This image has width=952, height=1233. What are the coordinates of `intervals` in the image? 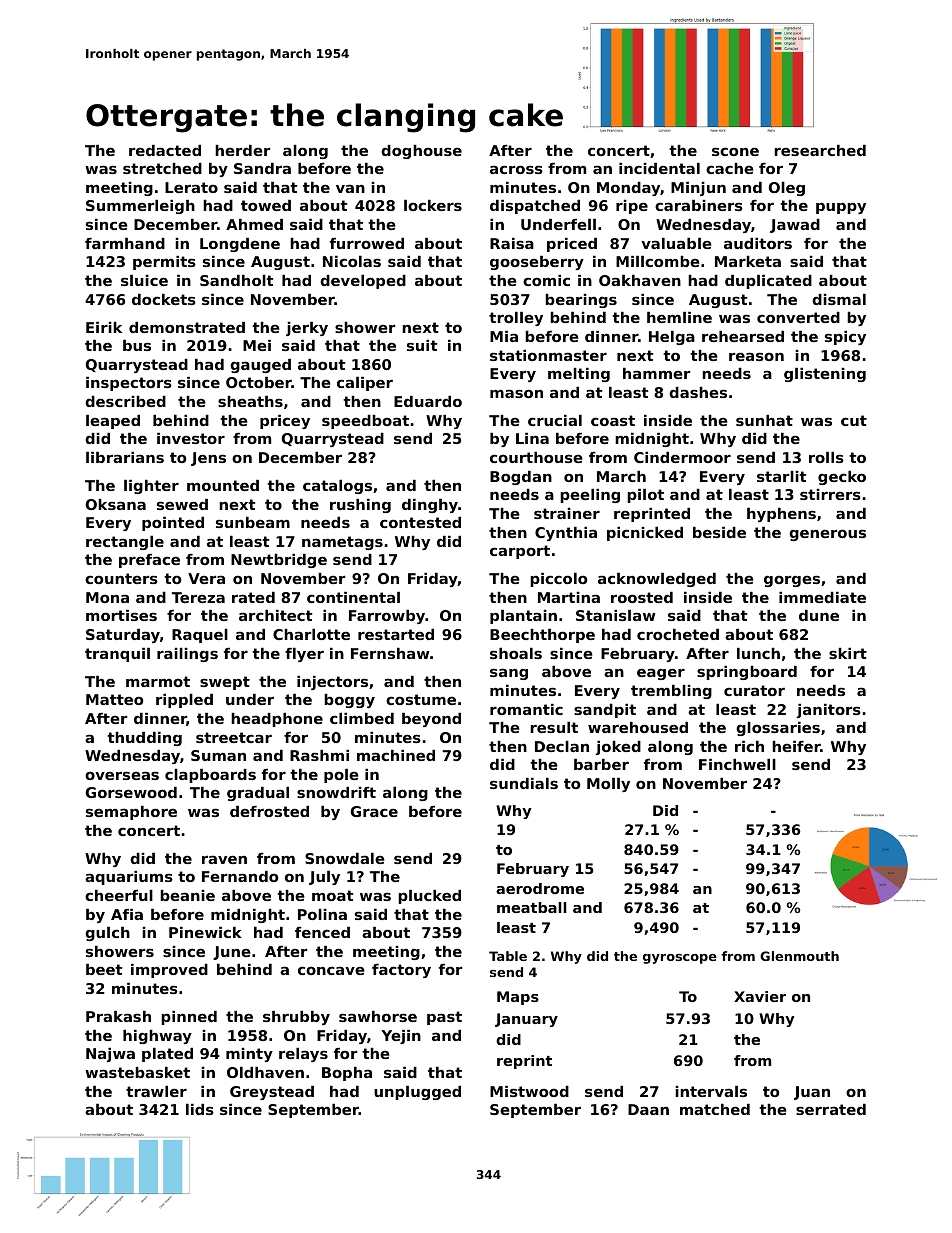 It's located at (711, 1091).
